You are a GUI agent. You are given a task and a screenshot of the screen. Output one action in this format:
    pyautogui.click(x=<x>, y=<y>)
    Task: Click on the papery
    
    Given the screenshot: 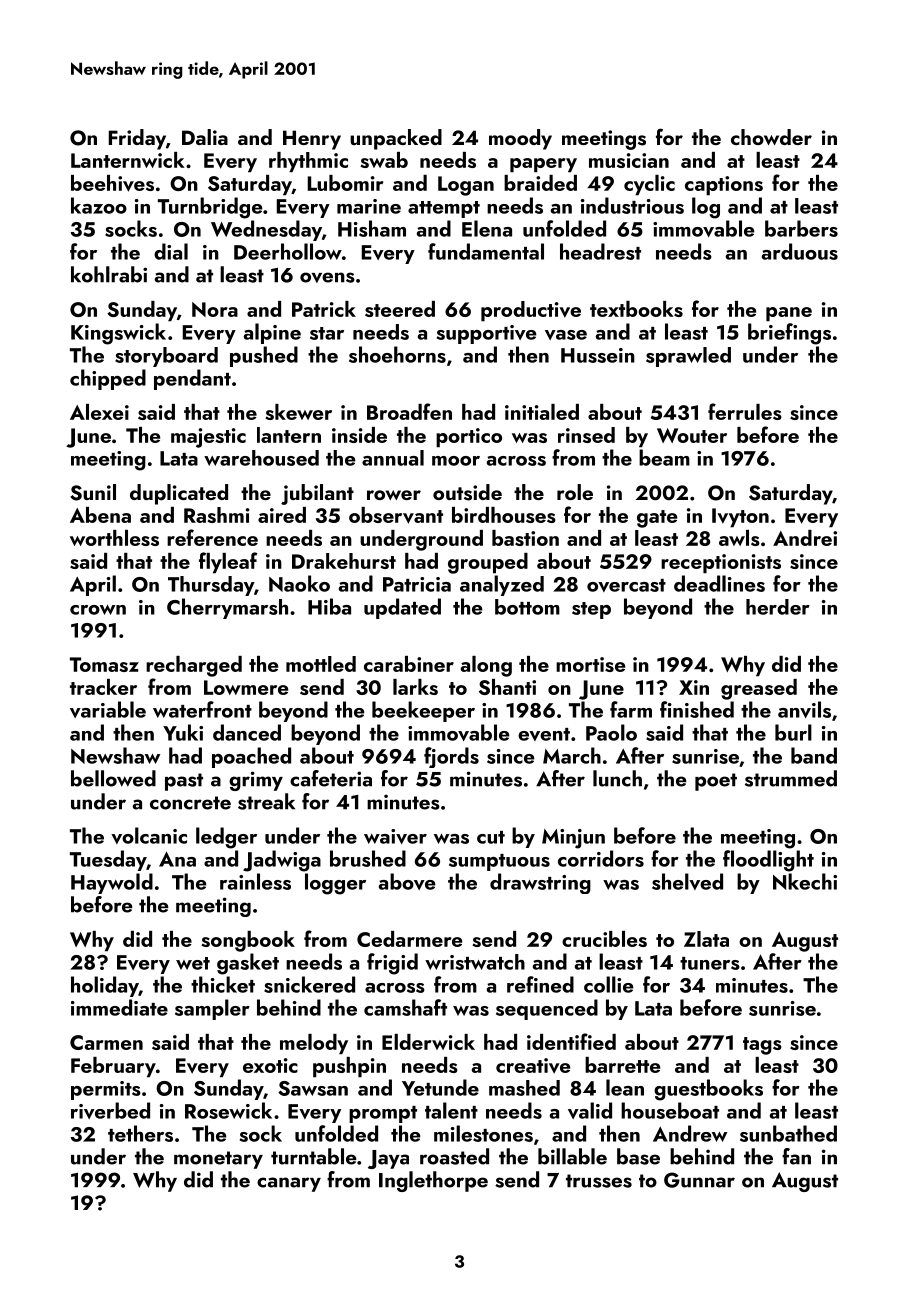 What is the action you would take?
    pyautogui.click(x=543, y=165)
